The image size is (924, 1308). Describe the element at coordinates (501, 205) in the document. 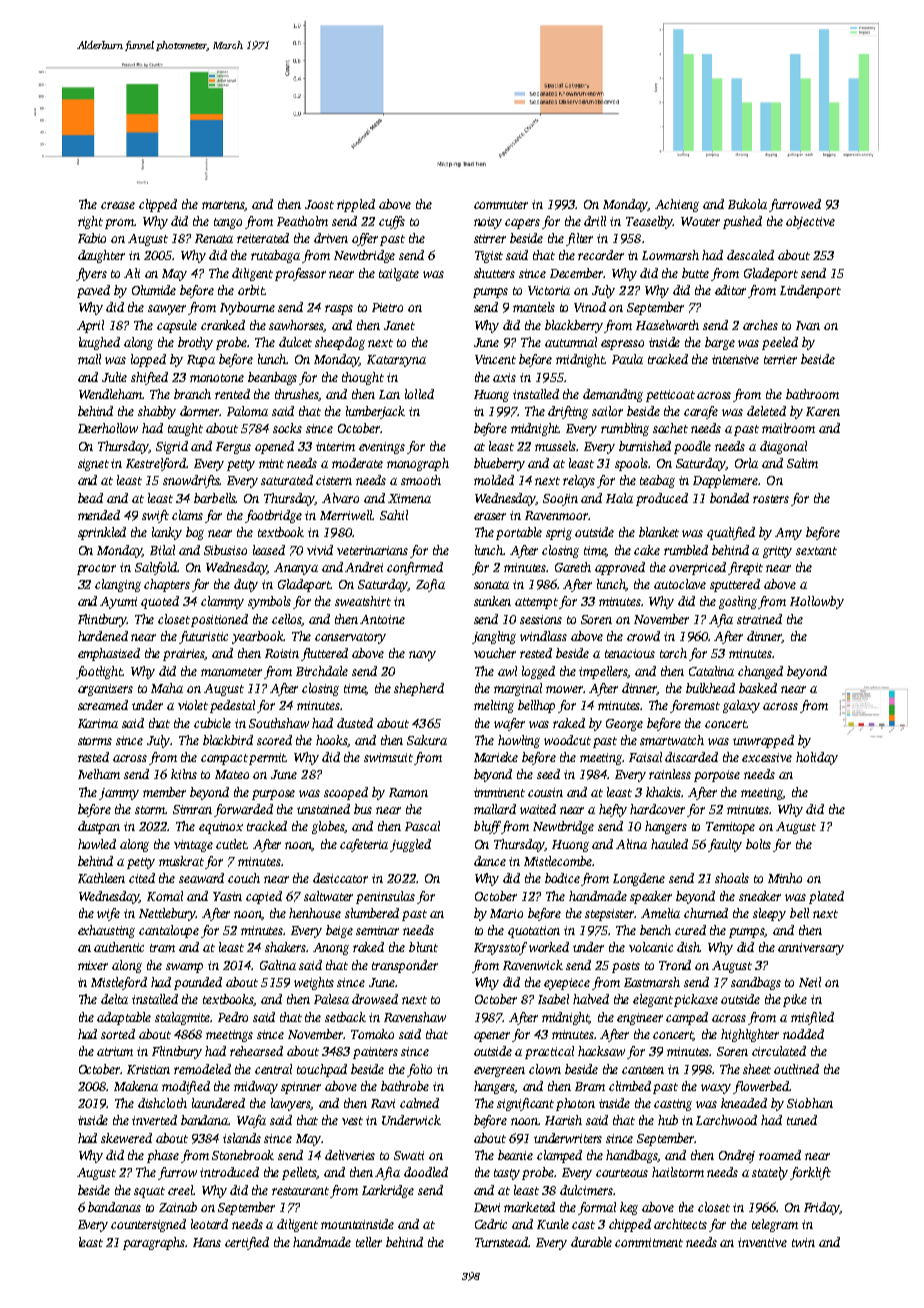

I see `commuter` at that location.
